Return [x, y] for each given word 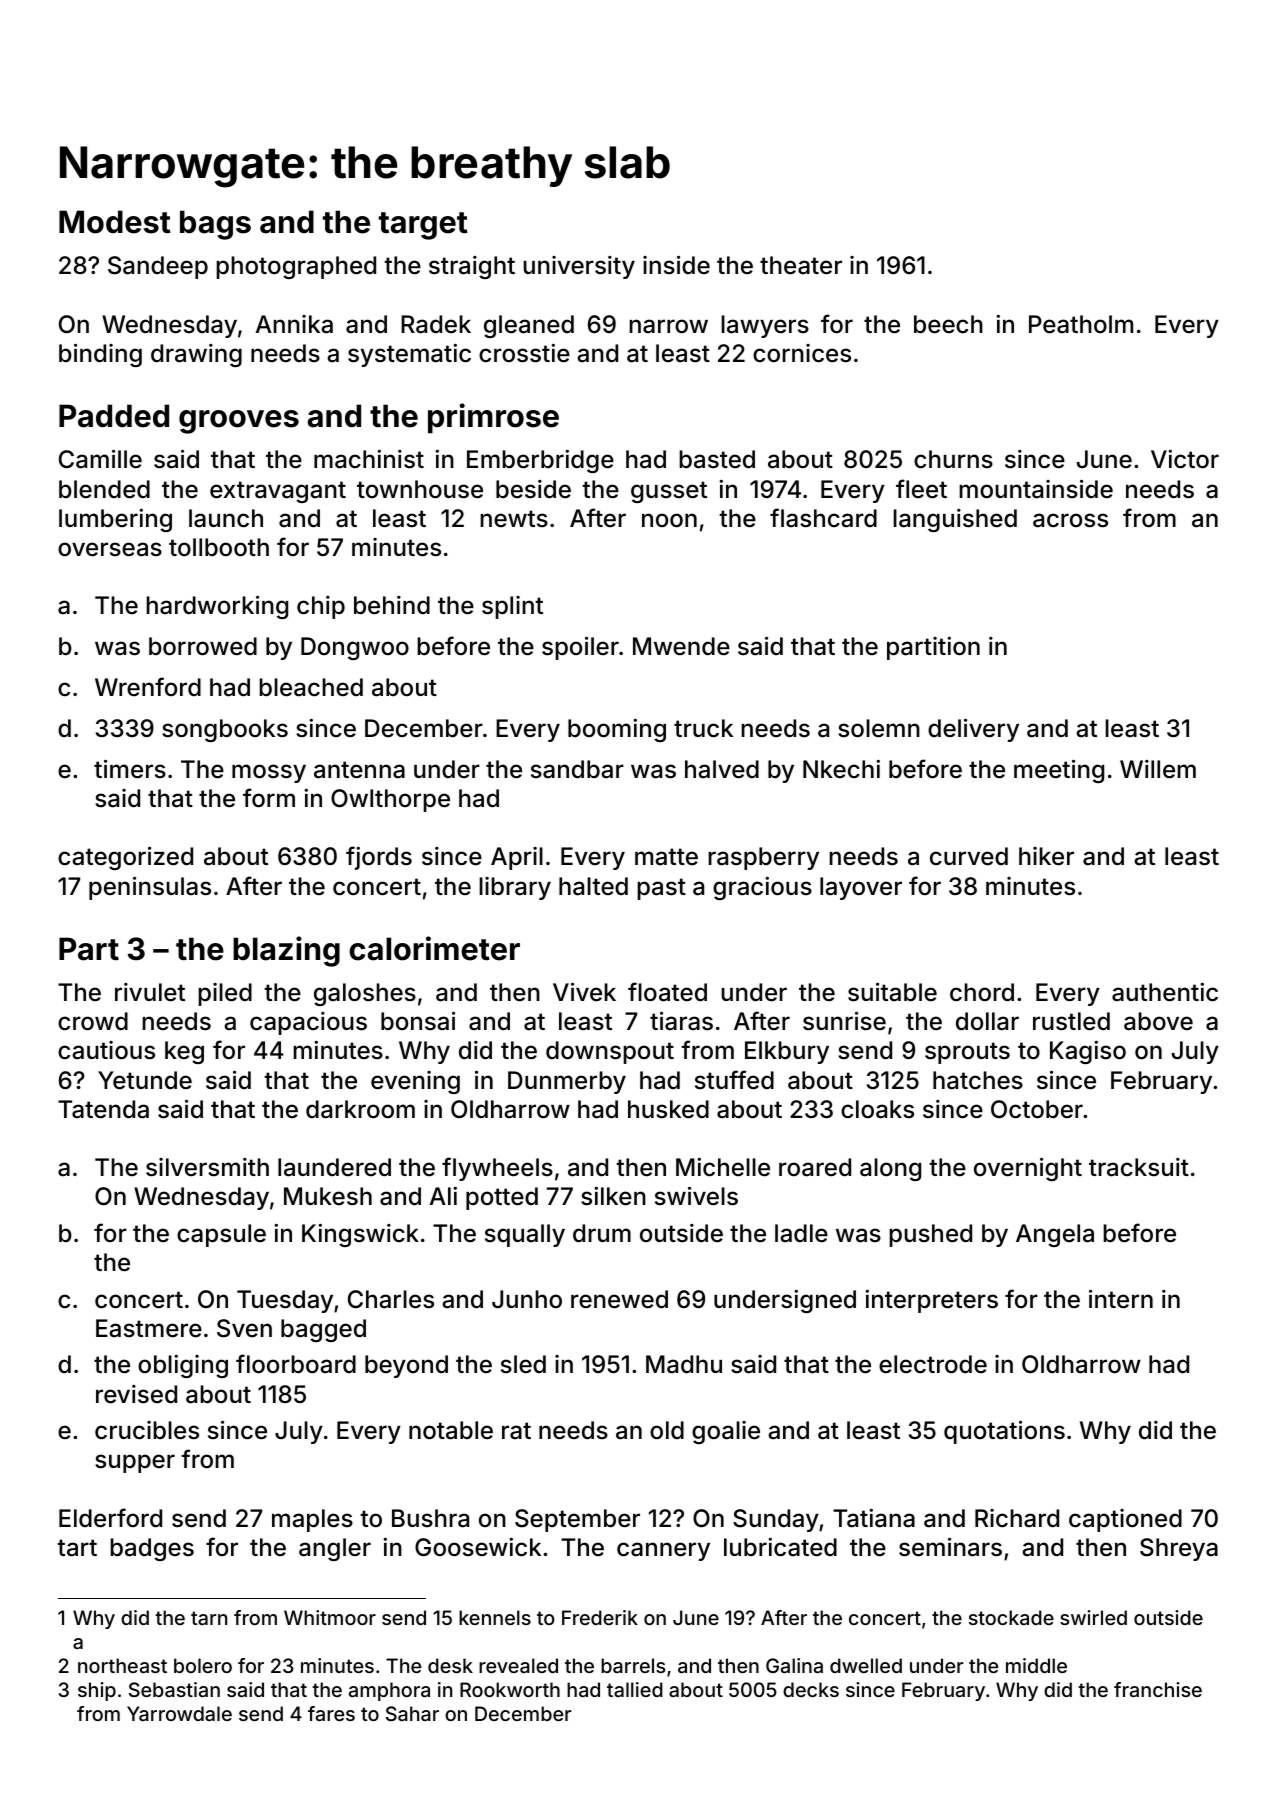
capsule [221, 1235]
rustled [1071, 1021]
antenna [359, 770]
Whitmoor [330, 1617]
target [423, 226]
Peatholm [1081, 324]
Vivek [584, 992]
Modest [115, 222]
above [1158, 1021]
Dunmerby [567, 1082]
